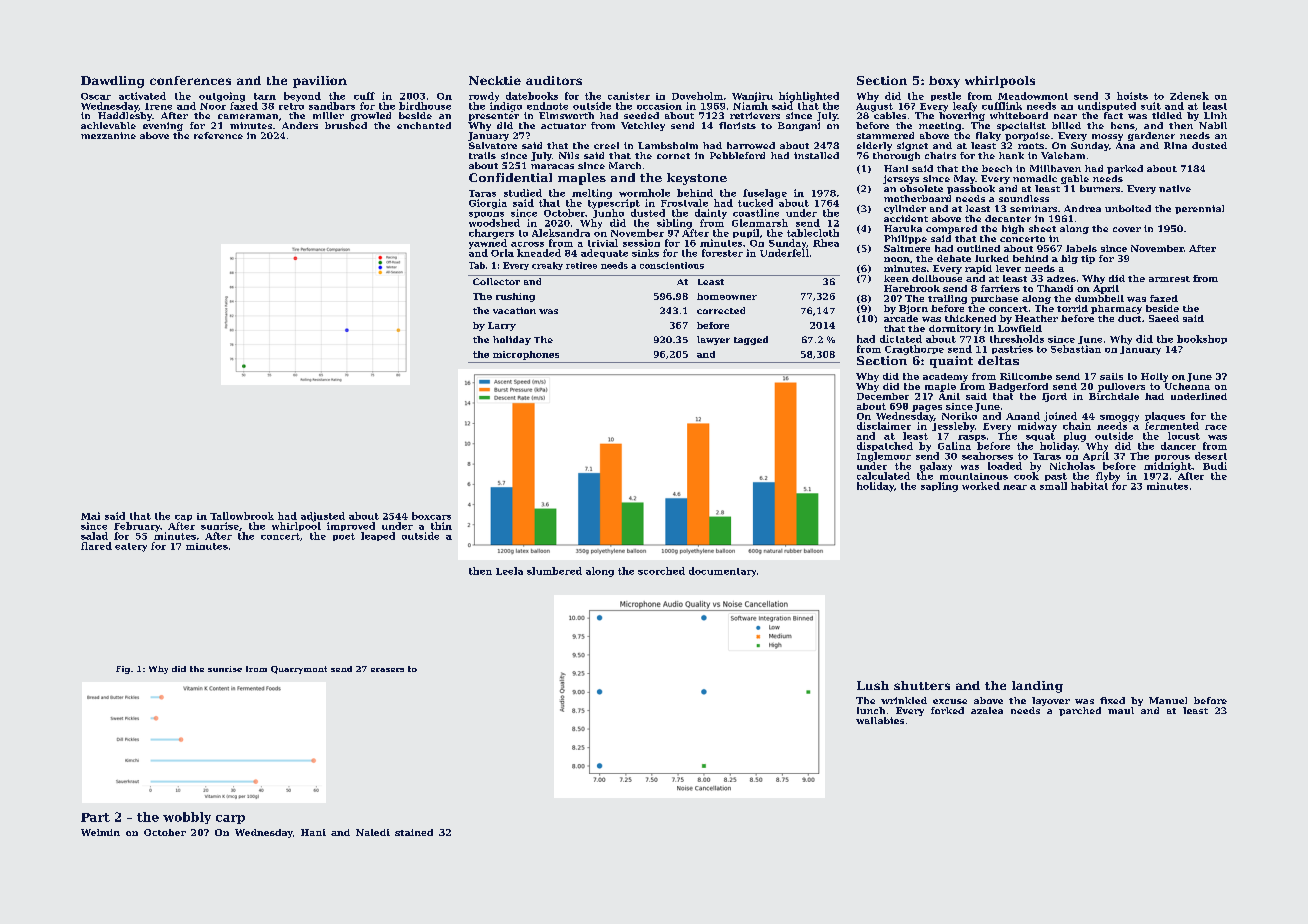 The height and width of the screenshot is (924, 1308). I want to click on Necktie, so click(495, 80).
